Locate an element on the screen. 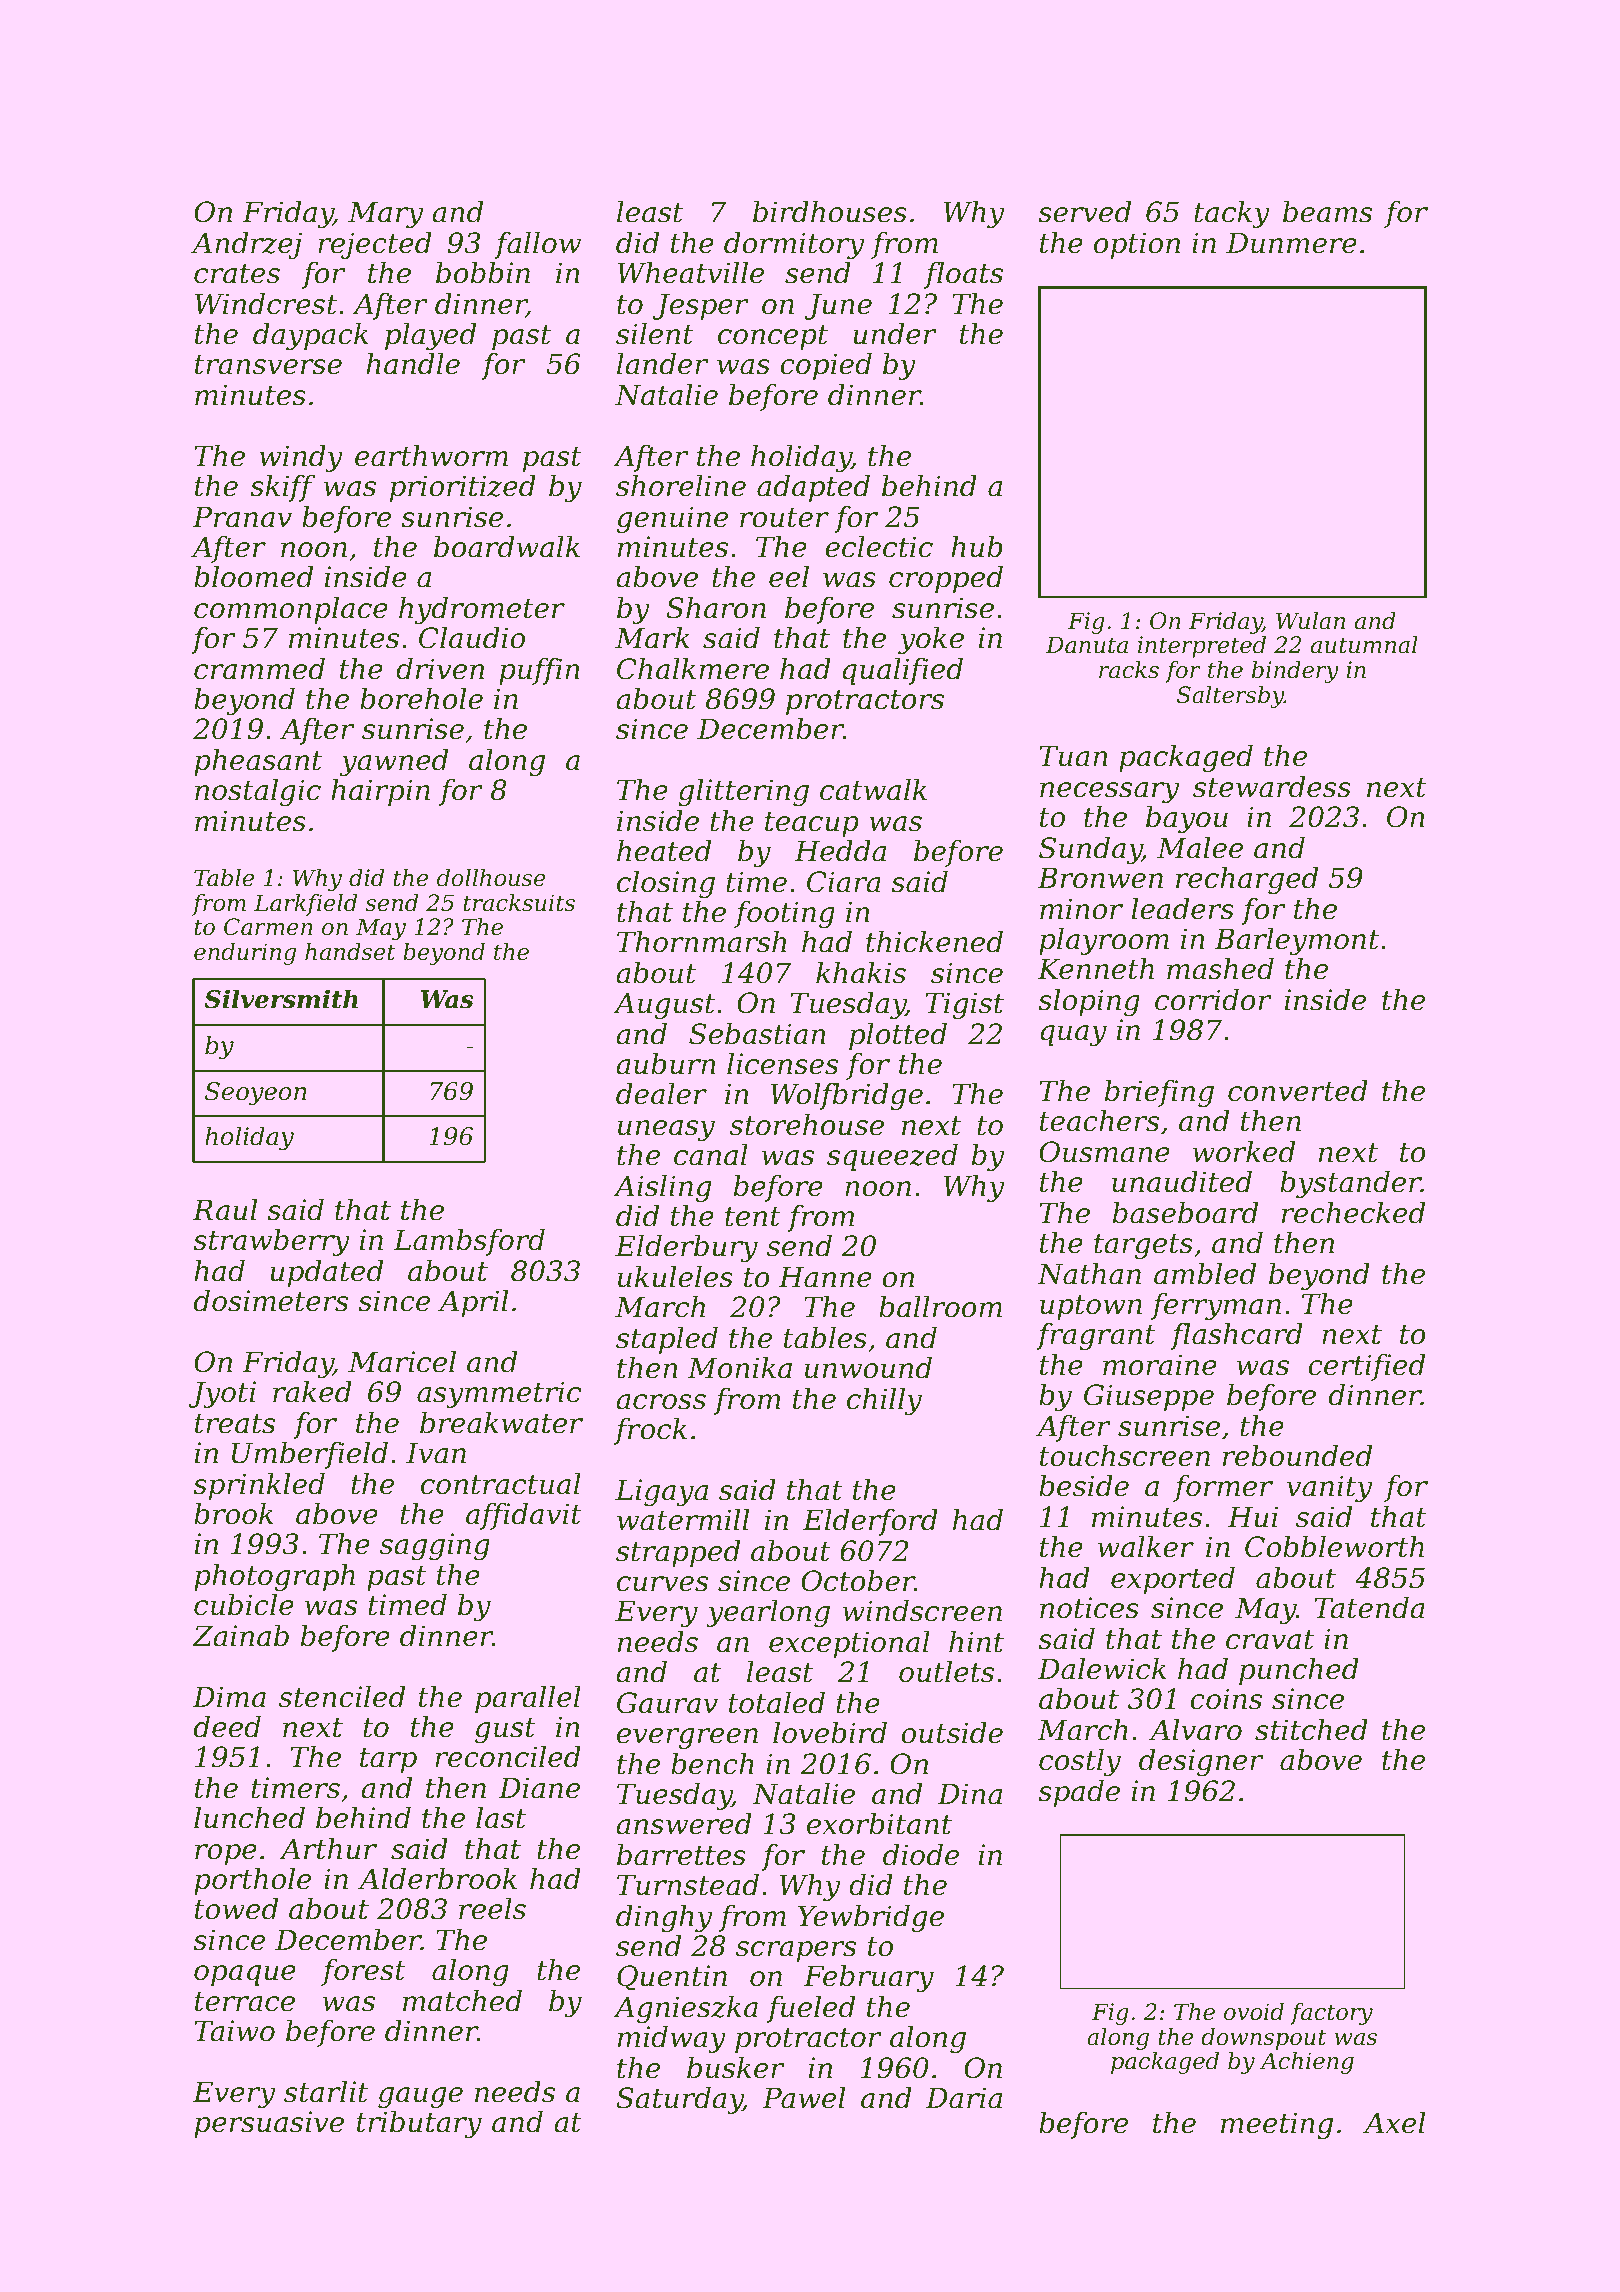 The width and height of the screenshot is (1620, 2292). qualified is located at coordinates (903, 671).
